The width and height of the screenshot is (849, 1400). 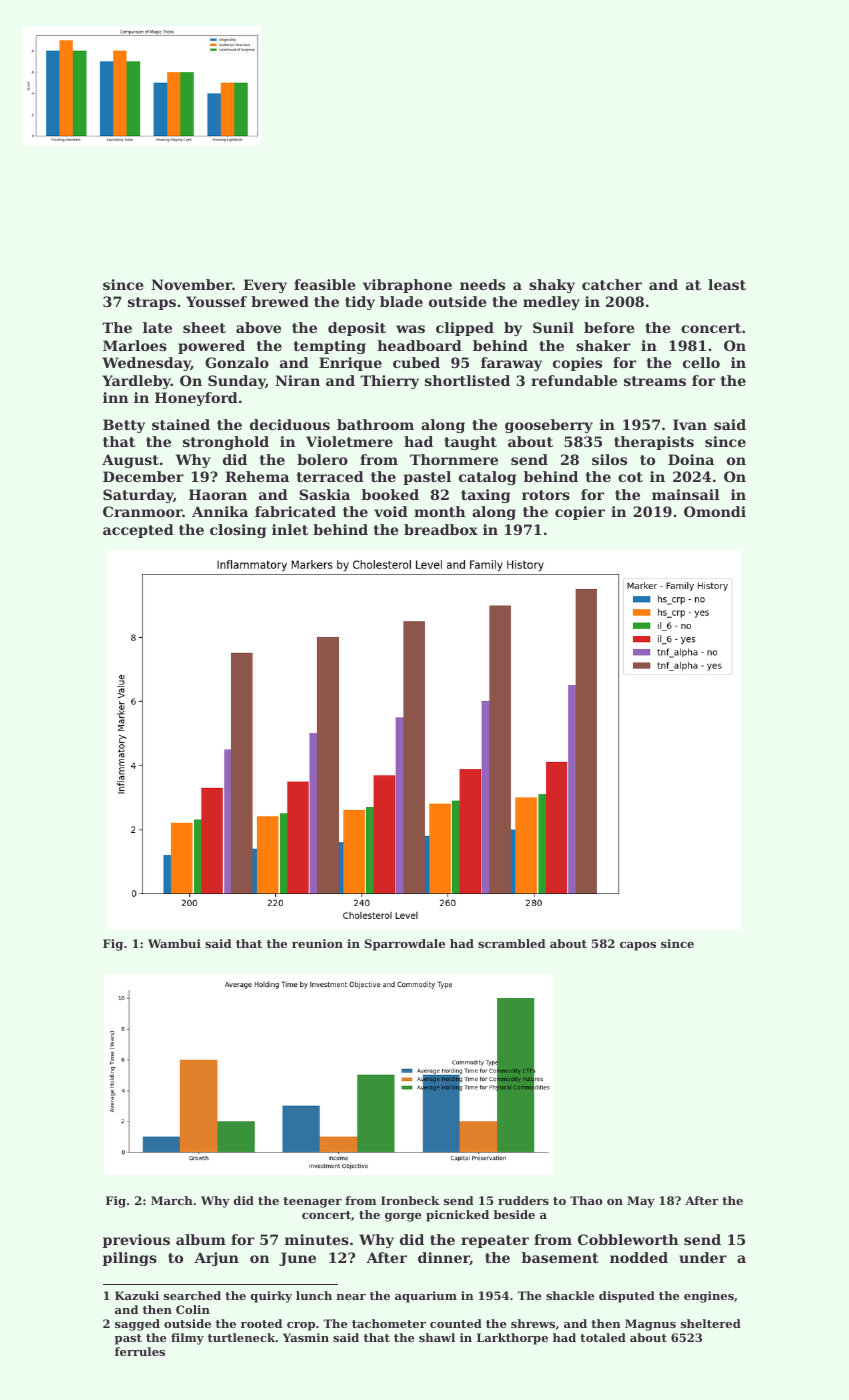 I want to click on Wambui, so click(x=174, y=943).
